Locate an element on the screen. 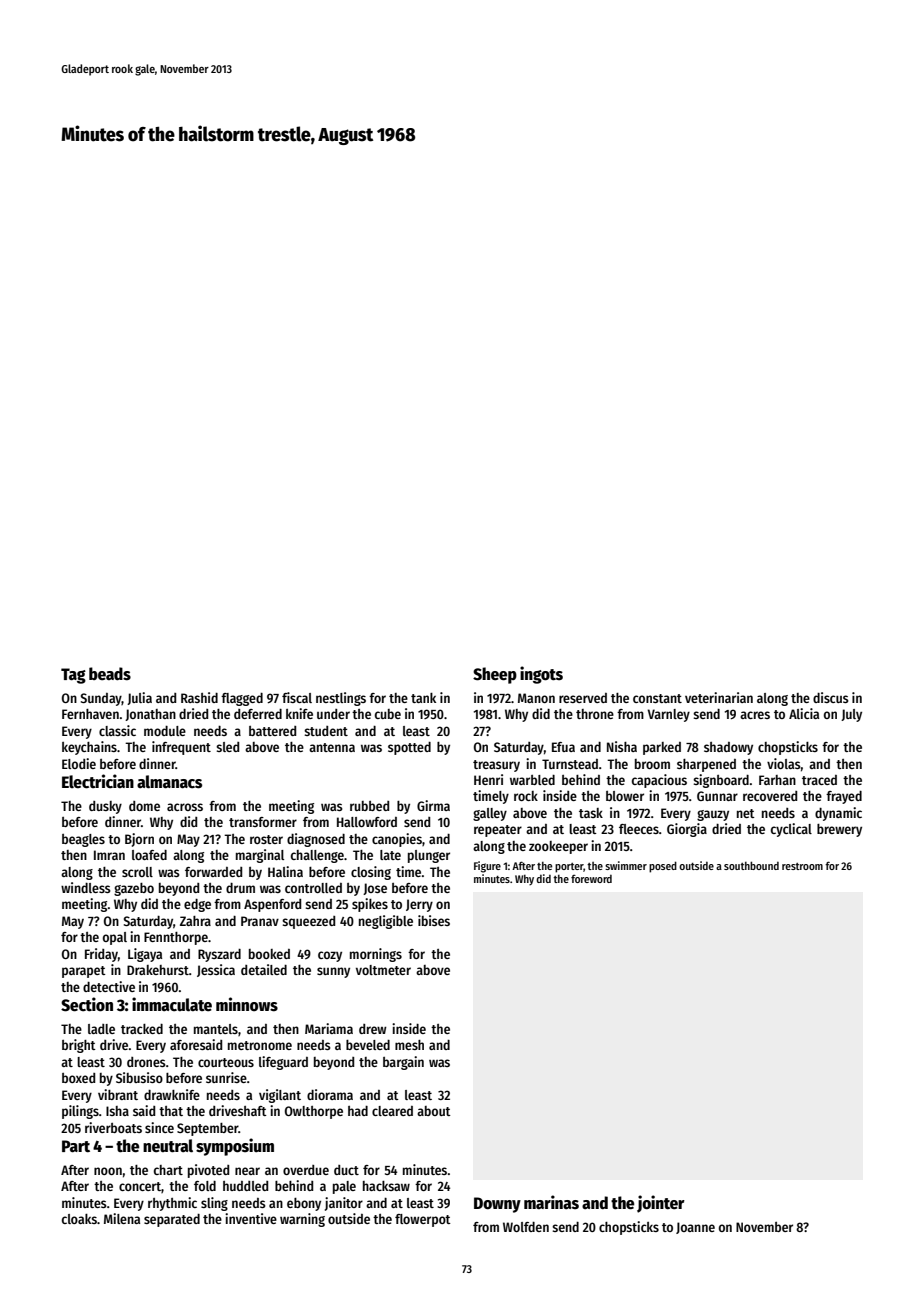  separated is located at coordinates (172, 1220).
